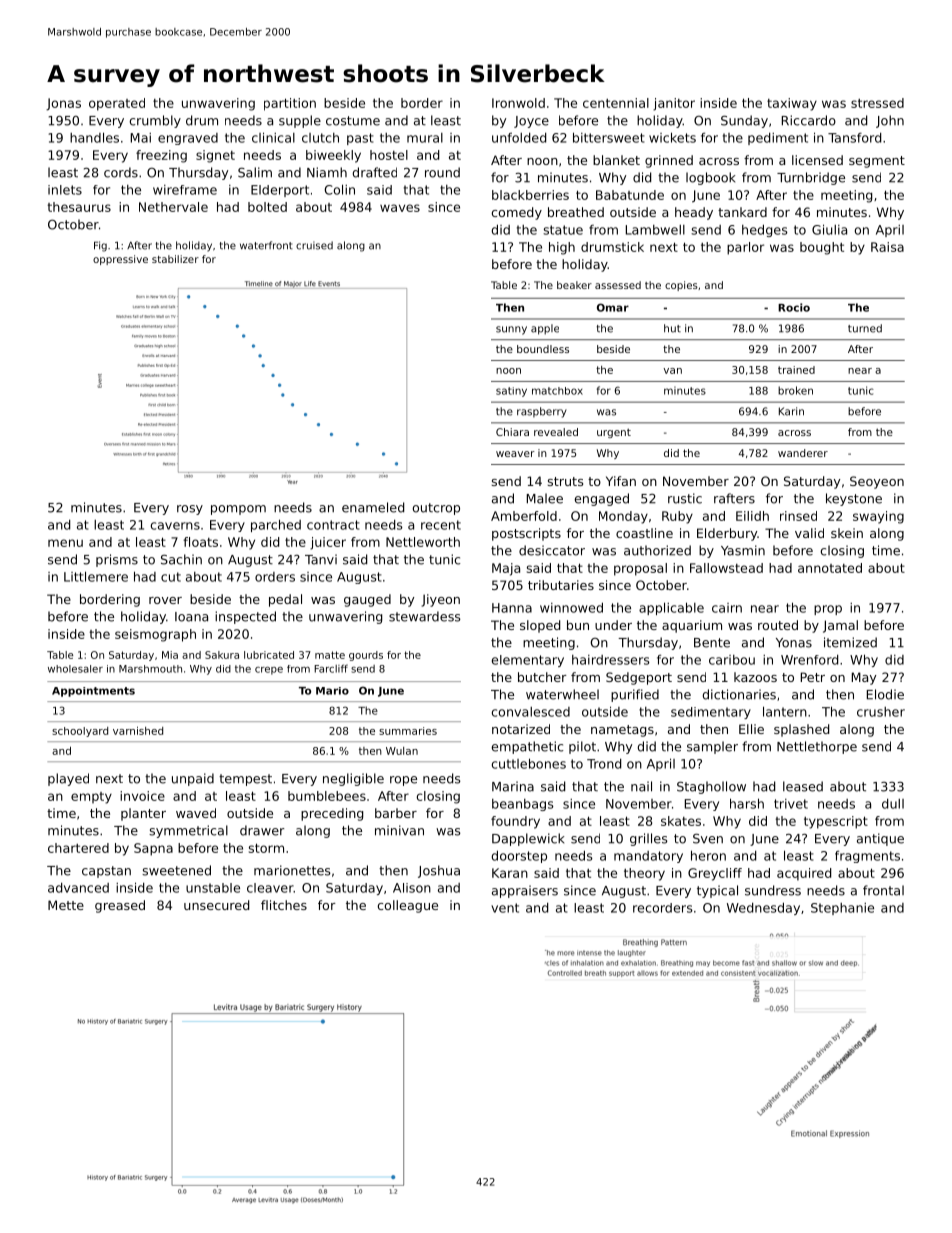 The height and width of the screenshot is (1233, 952). I want to click on Ironwold, so click(518, 103).
